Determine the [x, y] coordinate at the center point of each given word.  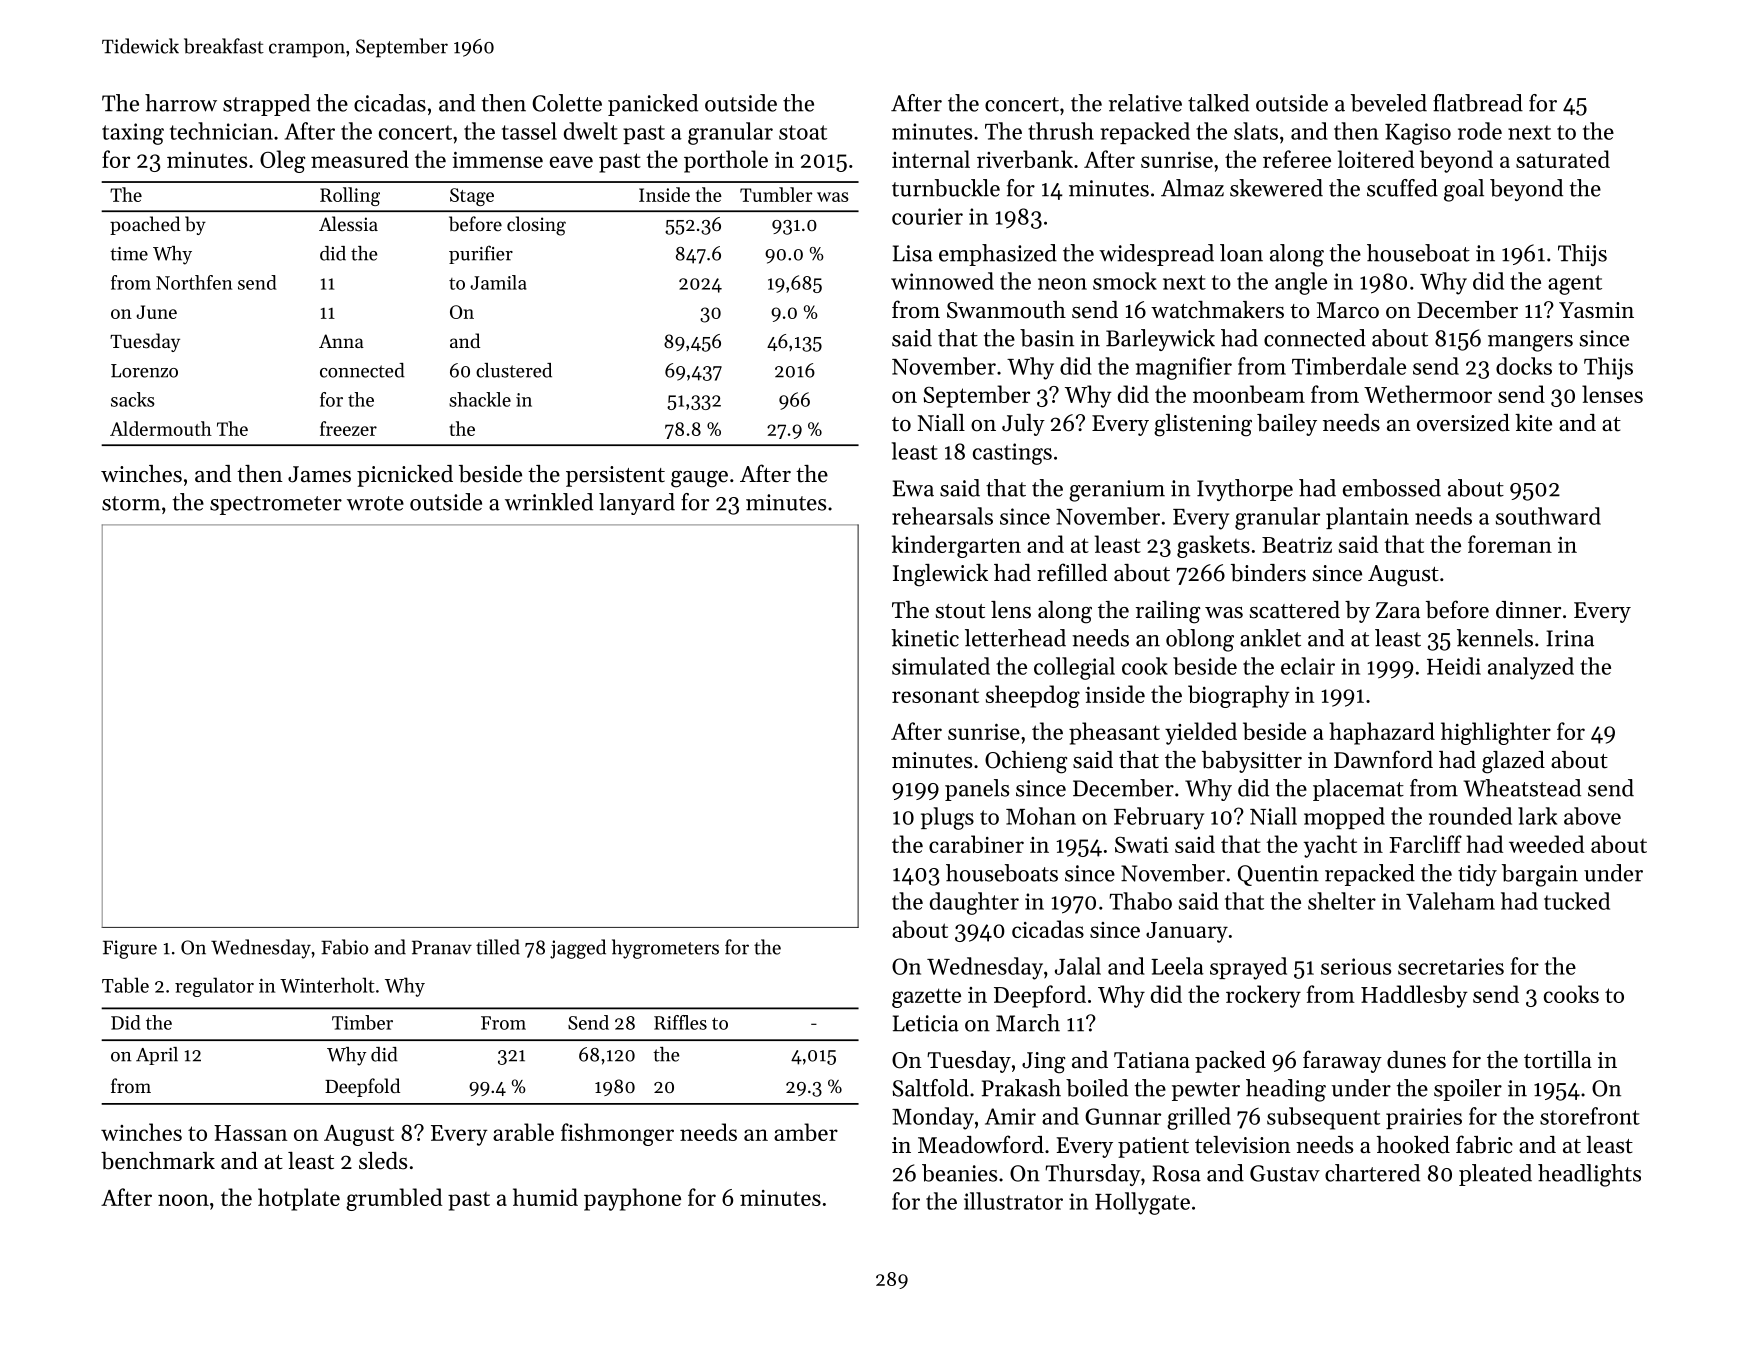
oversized [1463, 423]
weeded [1546, 844]
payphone [632, 1199]
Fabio [344, 947]
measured [360, 159]
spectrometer [276, 505]
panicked [653, 105]
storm [131, 503]
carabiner [976, 844]
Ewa [913, 488]
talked [1218, 103]
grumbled [394, 1199]
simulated [941, 666]
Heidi [1454, 666]
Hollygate [1142, 1203]
